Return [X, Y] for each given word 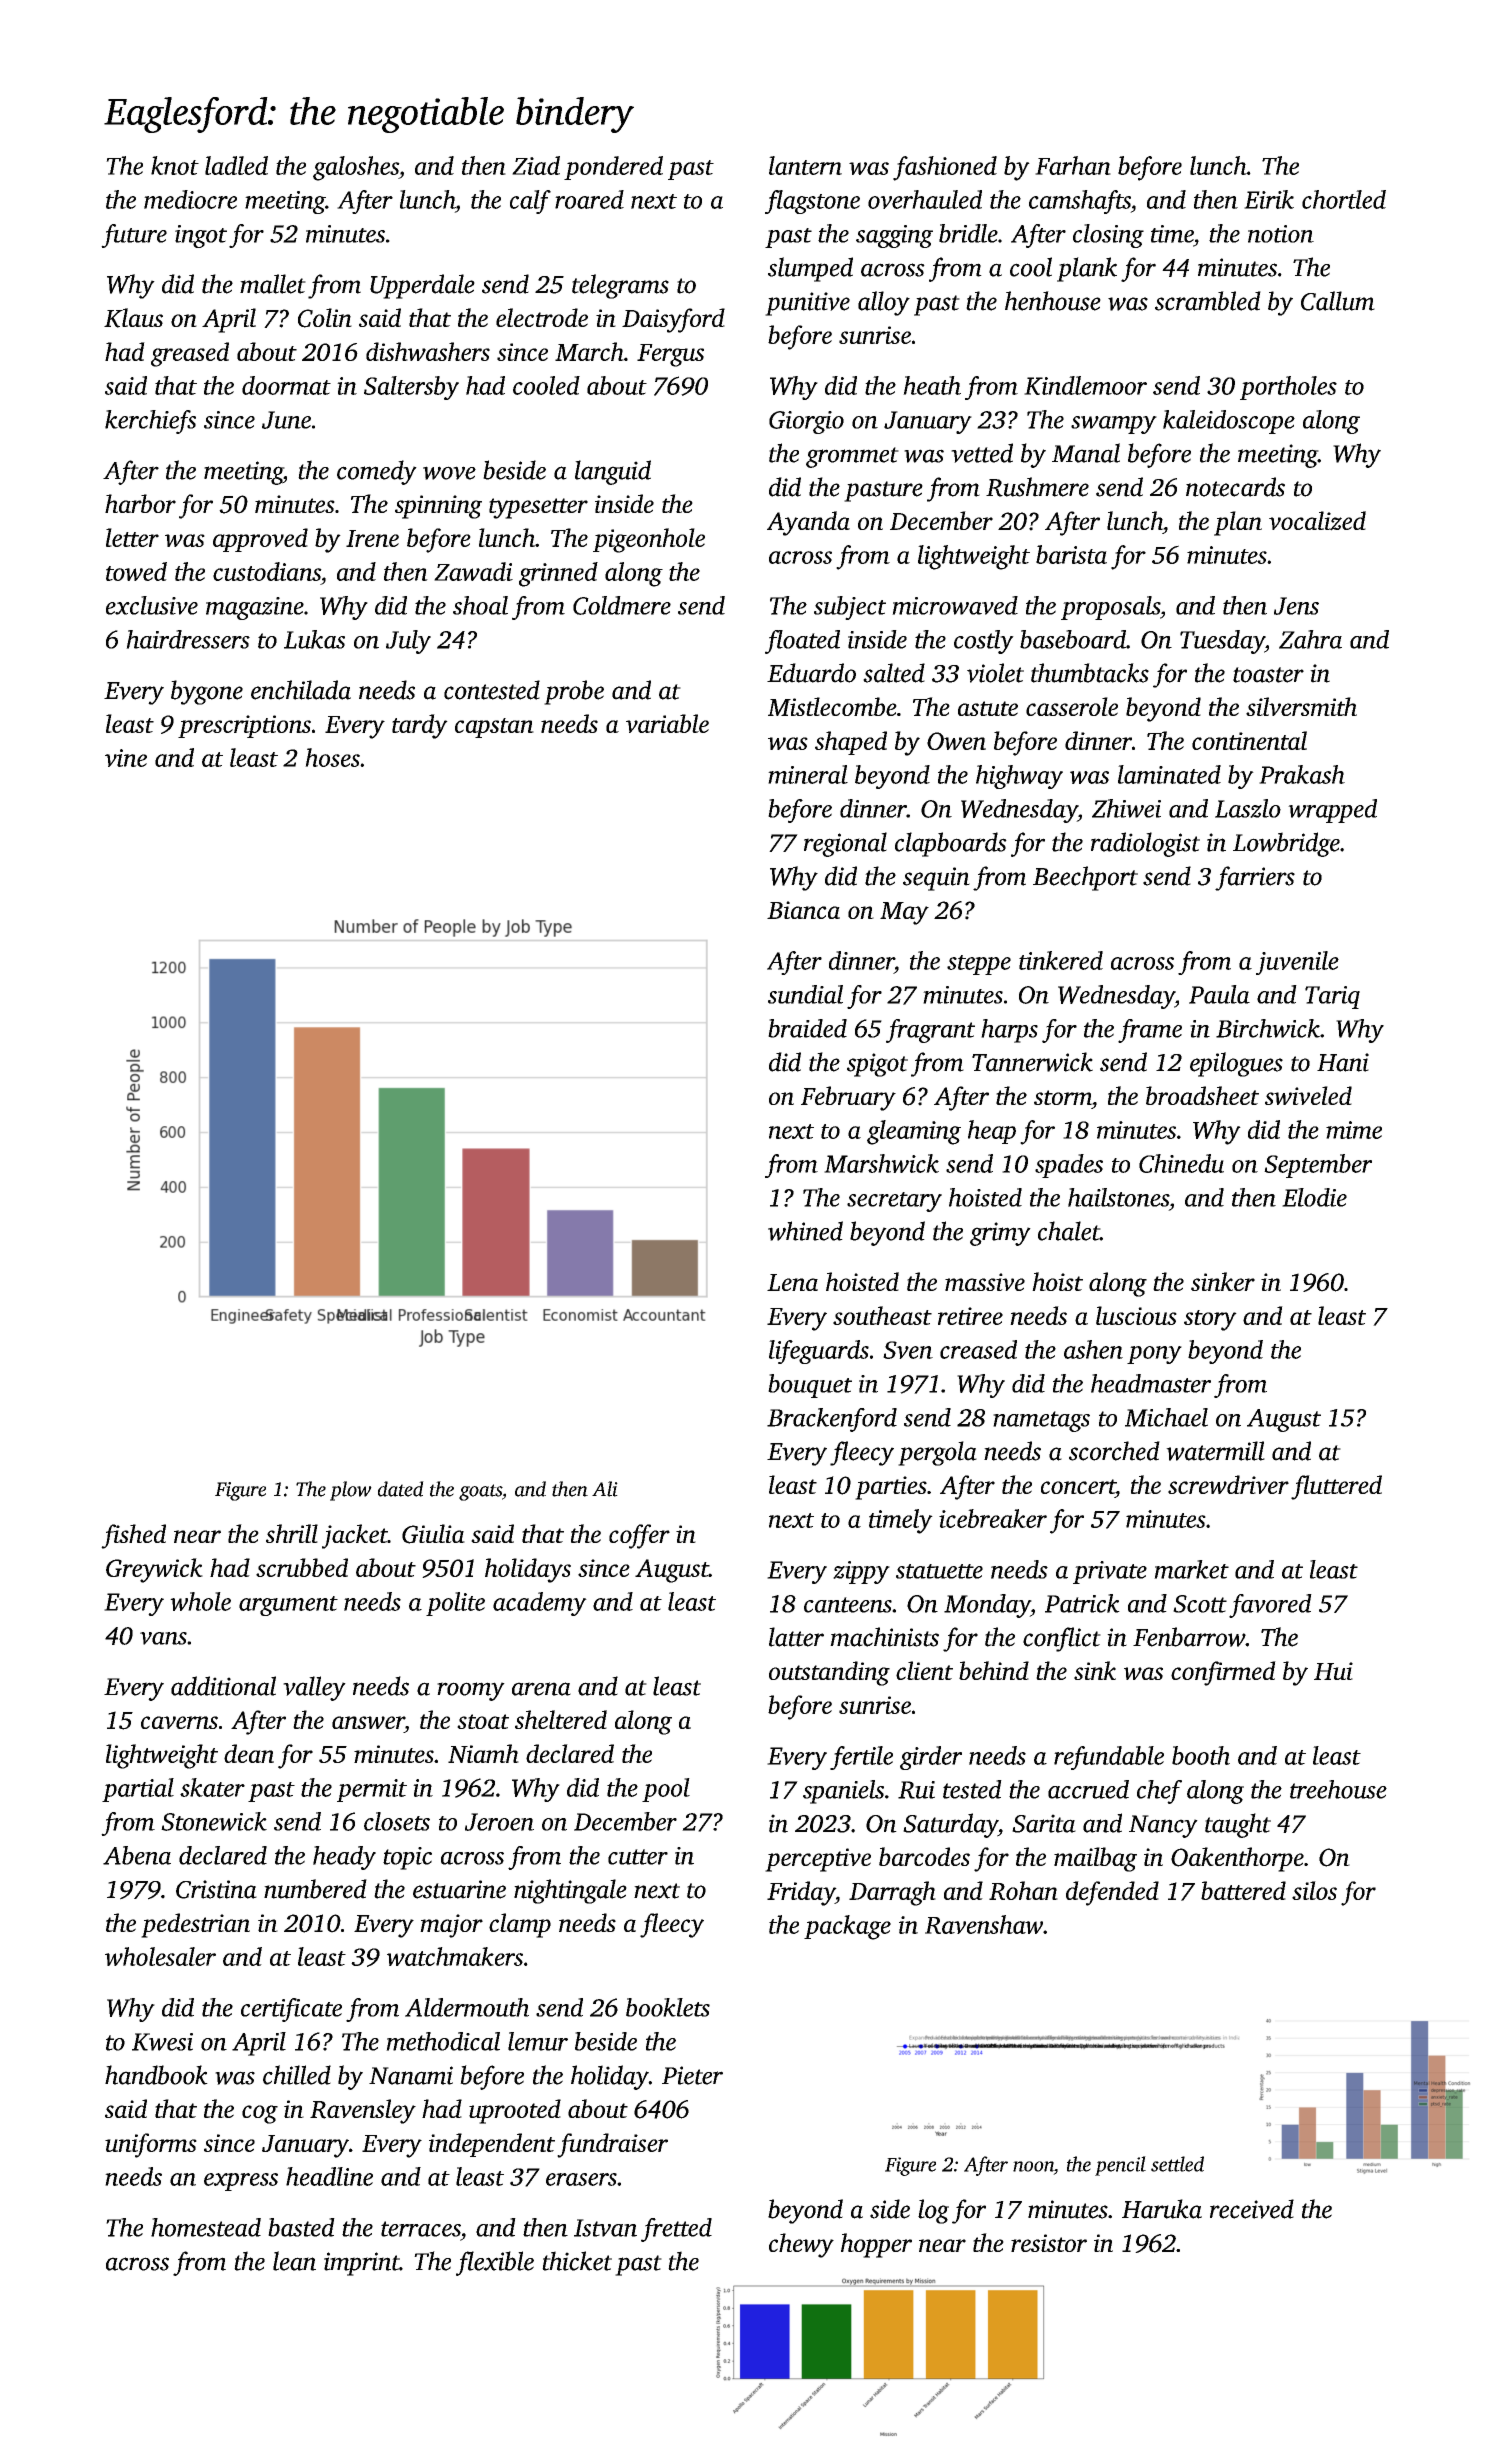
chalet [1069, 1231]
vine [126, 758]
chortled [1344, 199]
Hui [1333, 1671]
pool [666, 1790]
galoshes [356, 168]
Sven [908, 1350]
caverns [179, 1722]
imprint [362, 2264]
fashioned [945, 168]
